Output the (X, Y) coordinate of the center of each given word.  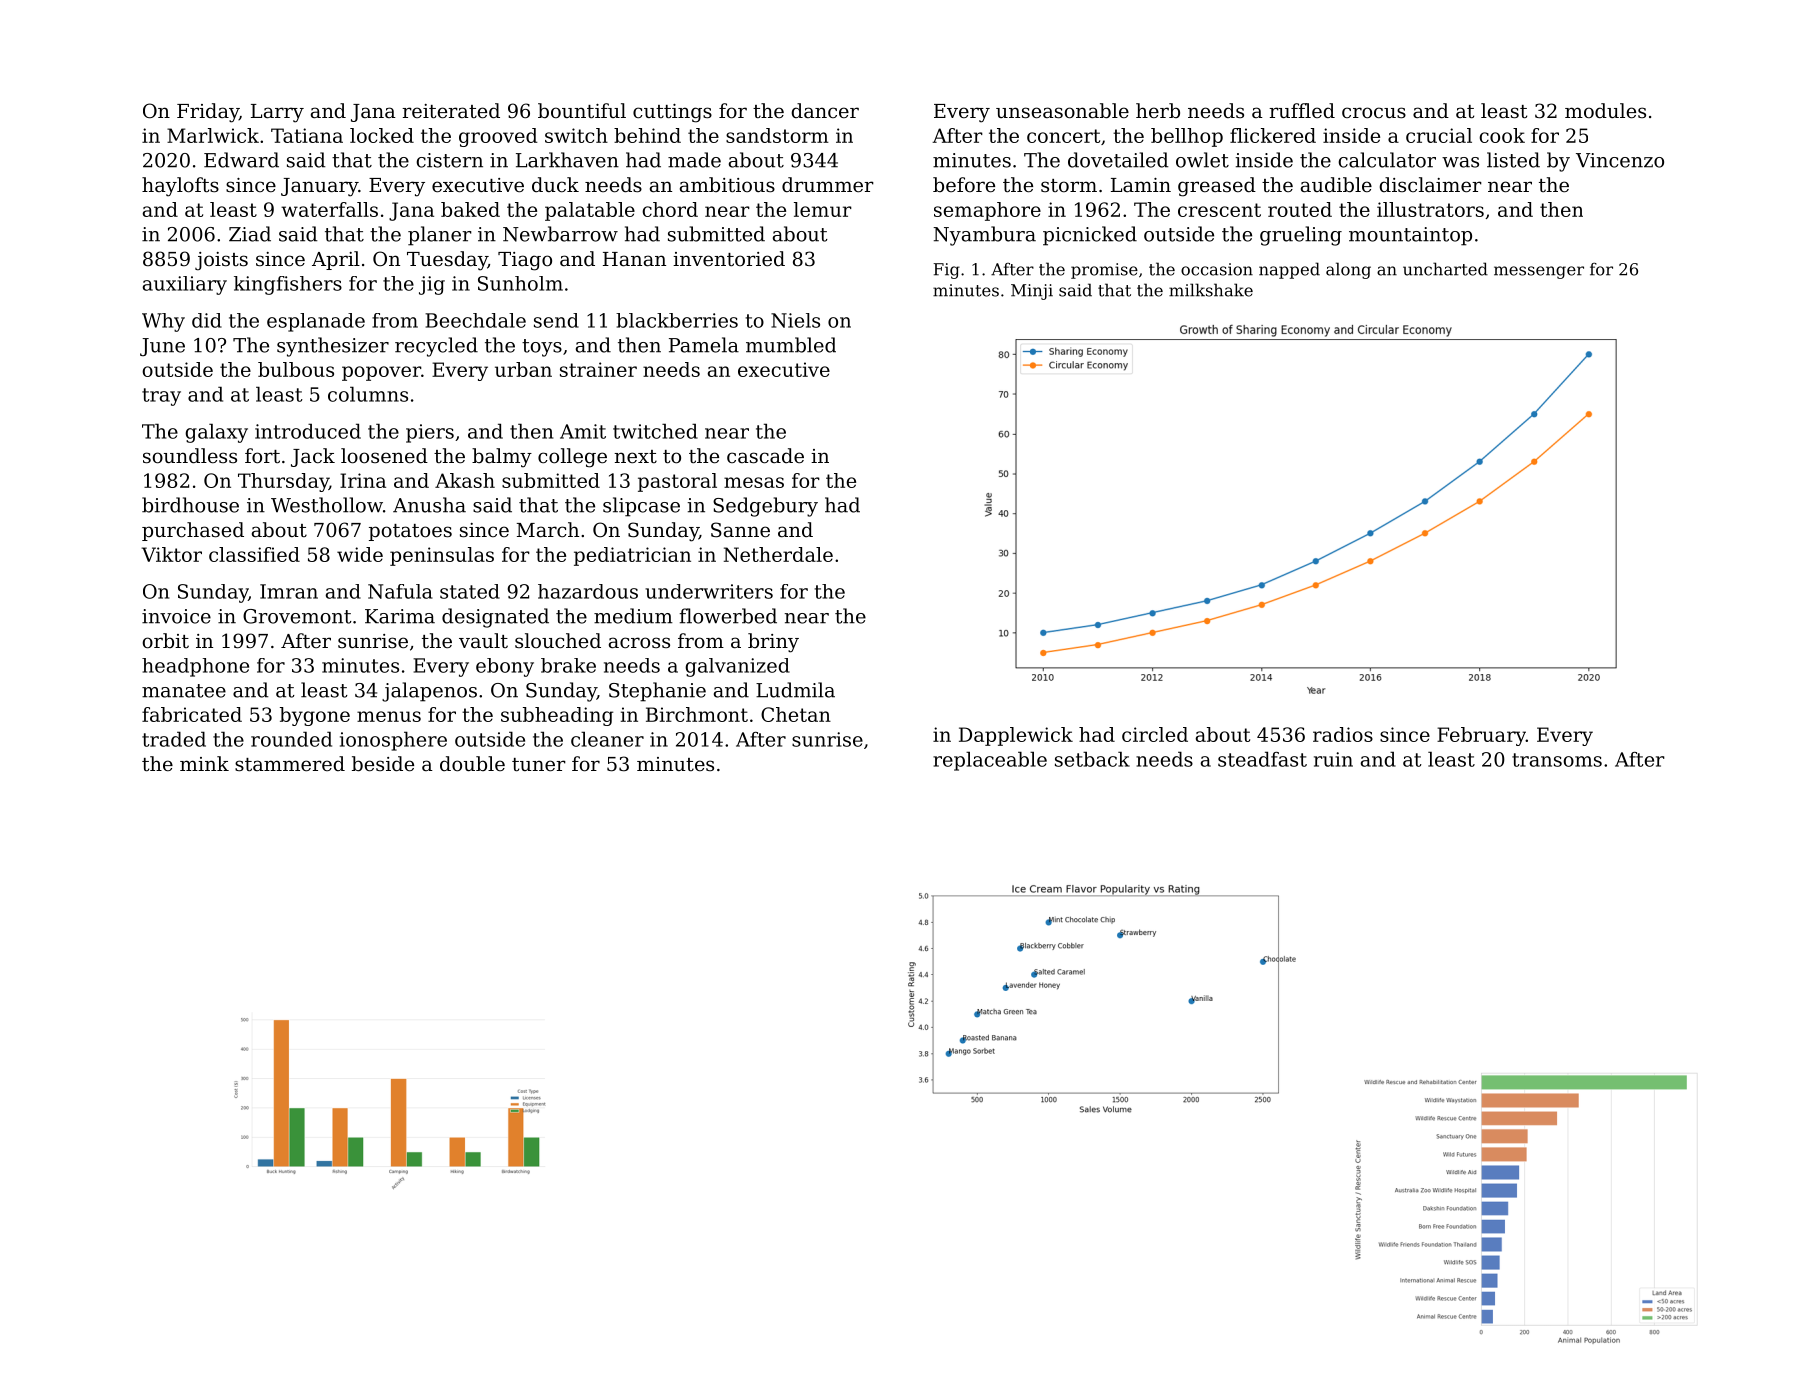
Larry (277, 113)
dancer (825, 111)
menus (389, 716)
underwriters (709, 591)
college (572, 458)
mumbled (791, 345)
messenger (1539, 272)
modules (1605, 111)
